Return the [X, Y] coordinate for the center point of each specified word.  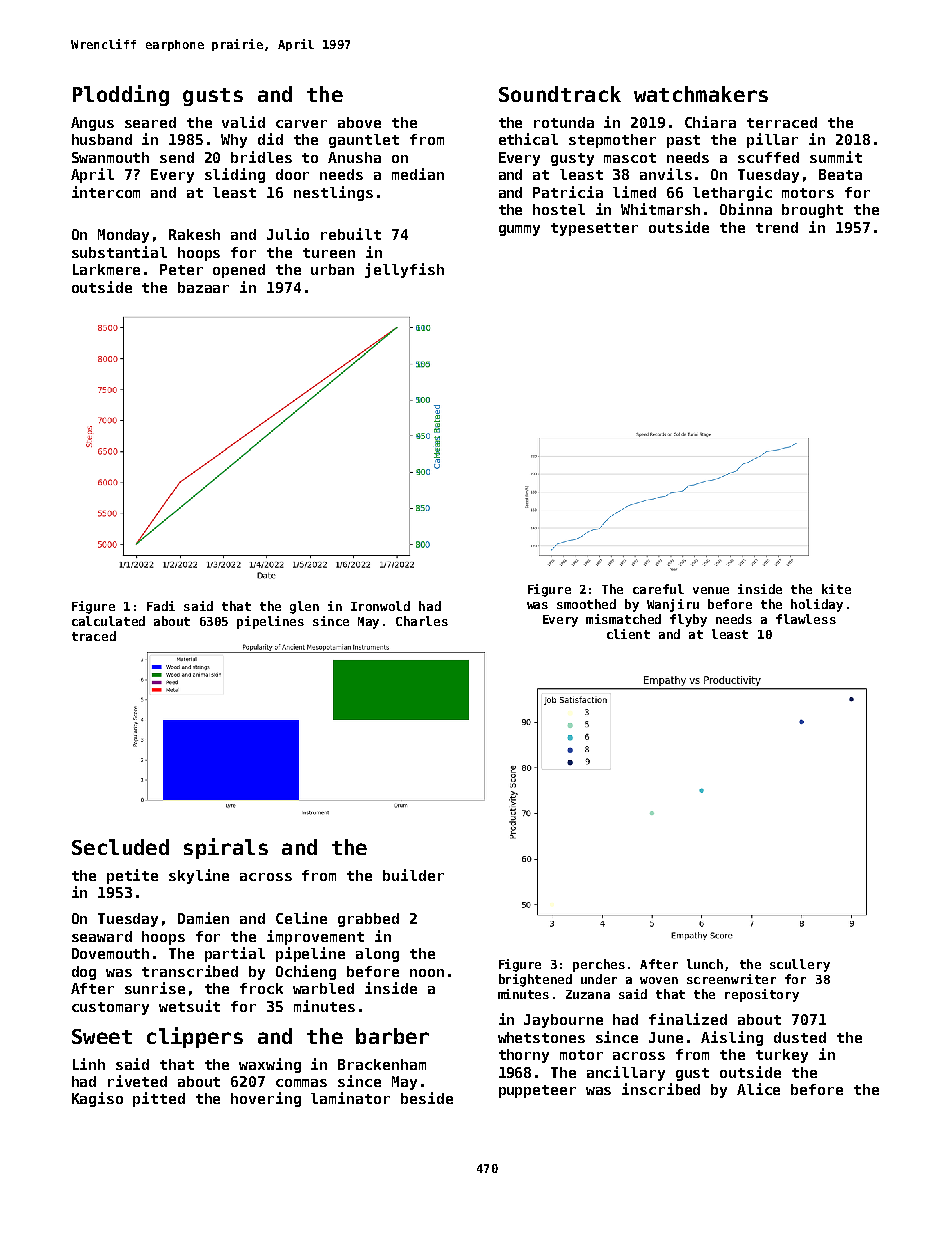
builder [413, 875]
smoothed [586, 604]
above [359, 122]
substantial [119, 252]
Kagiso [97, 1099]
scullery [800, 965]
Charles [422, 621]
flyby [688, 620]
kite [836, 589]
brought [812, 211]
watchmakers [701, 94]
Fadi [161, 606]
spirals [226, 848]
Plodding [121, 95]
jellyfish [404, 270]
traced [94, 636]
